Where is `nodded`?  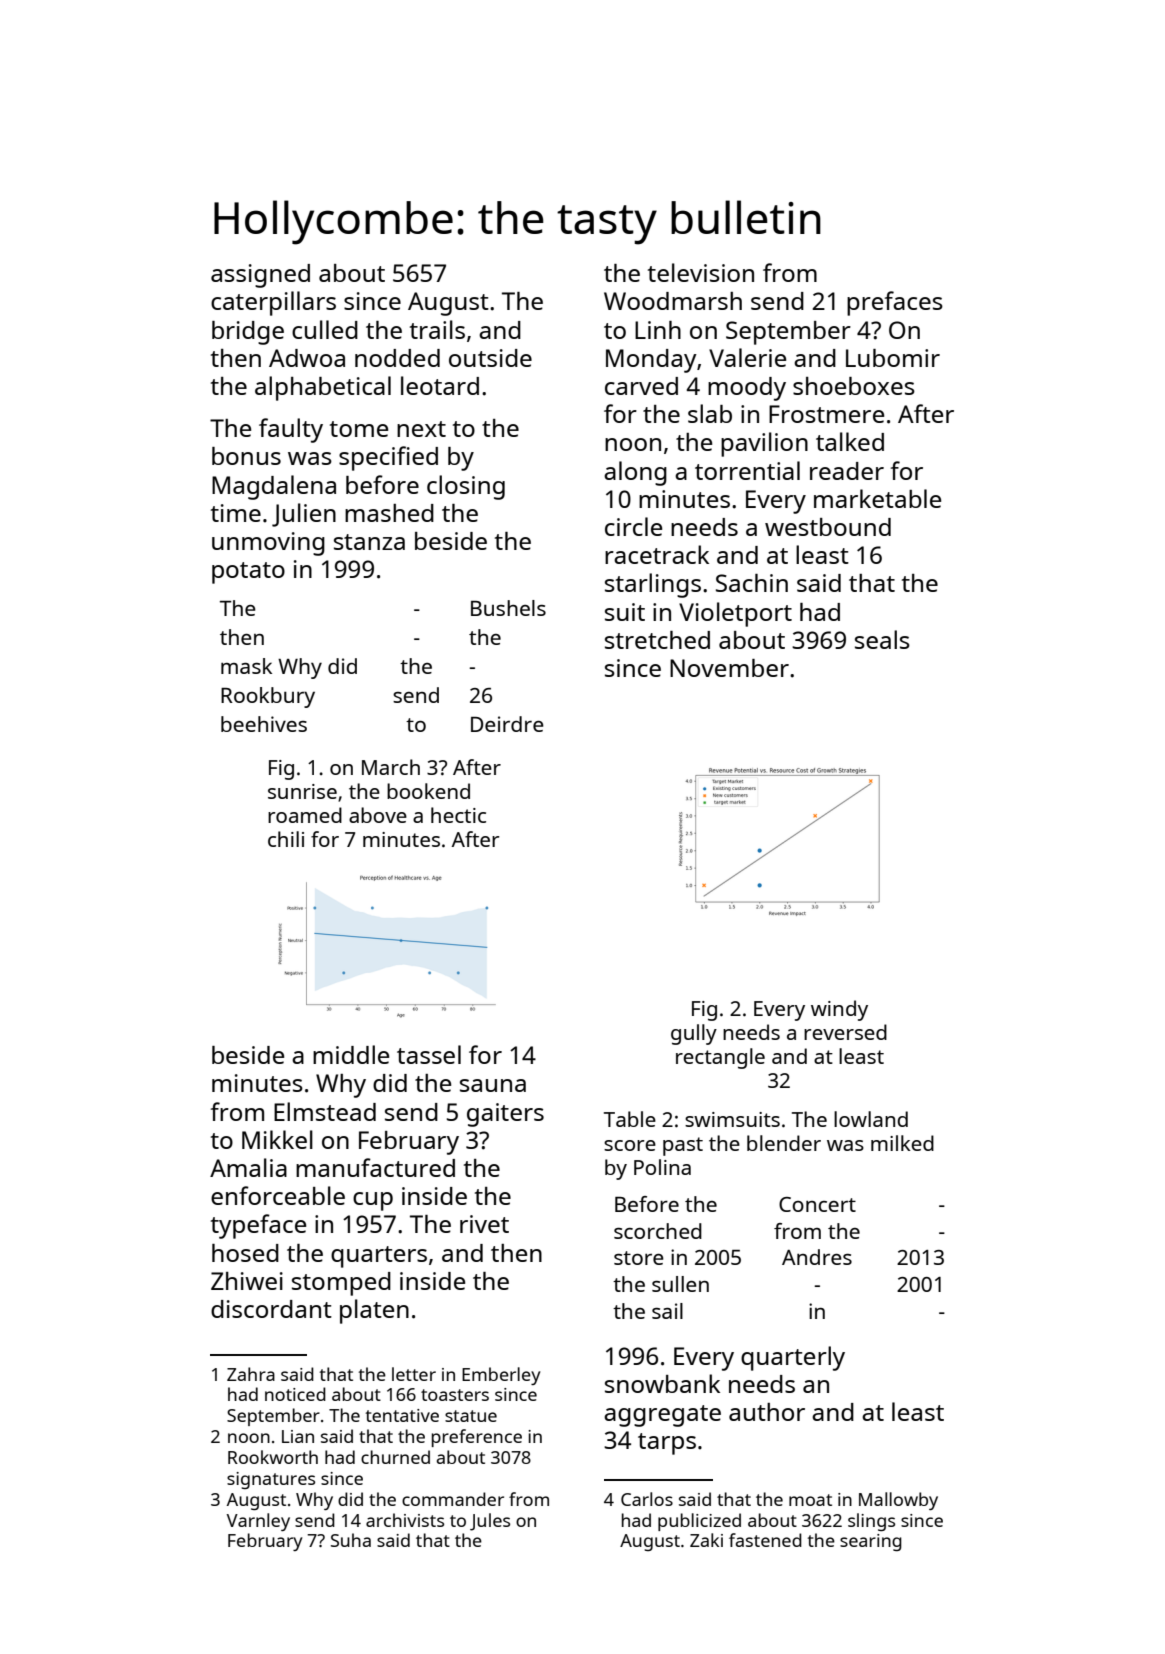 nodded is located at coordinates (397, 358).
